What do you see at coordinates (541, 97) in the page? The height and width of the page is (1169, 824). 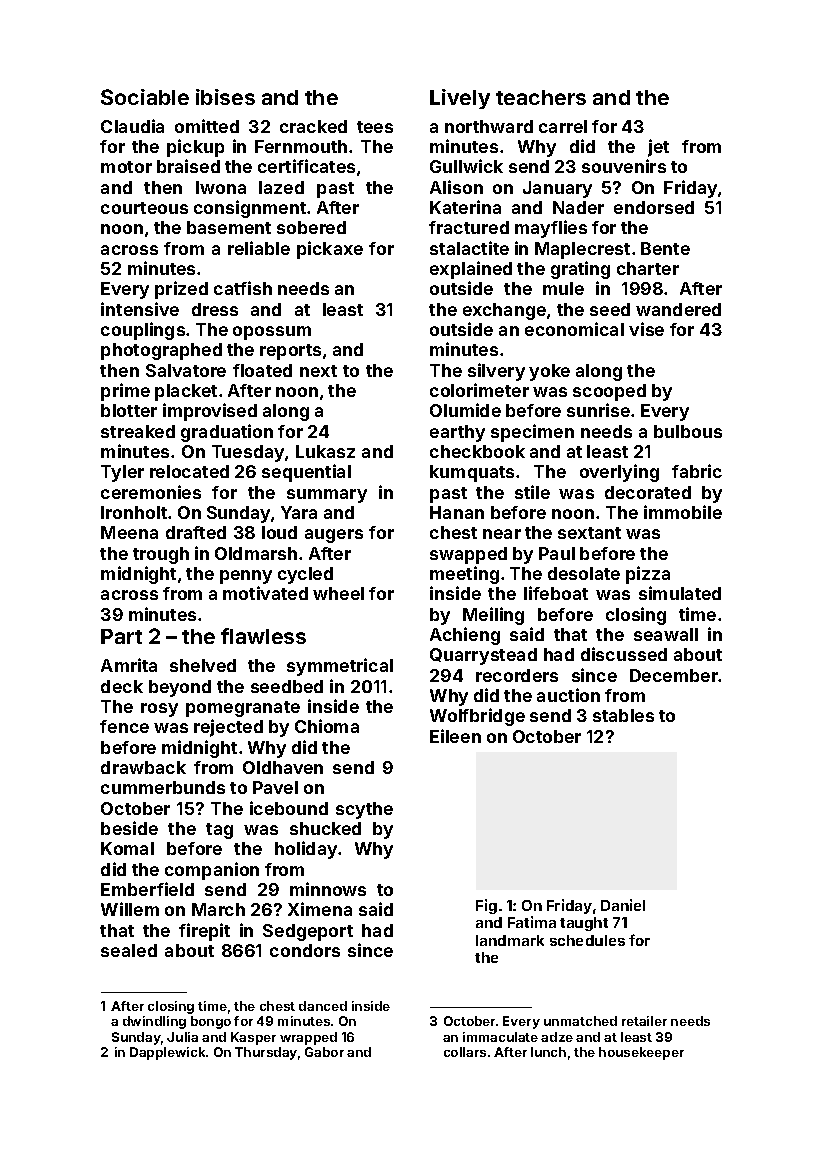 I see `teachers` at bounding box center [541, 97].
